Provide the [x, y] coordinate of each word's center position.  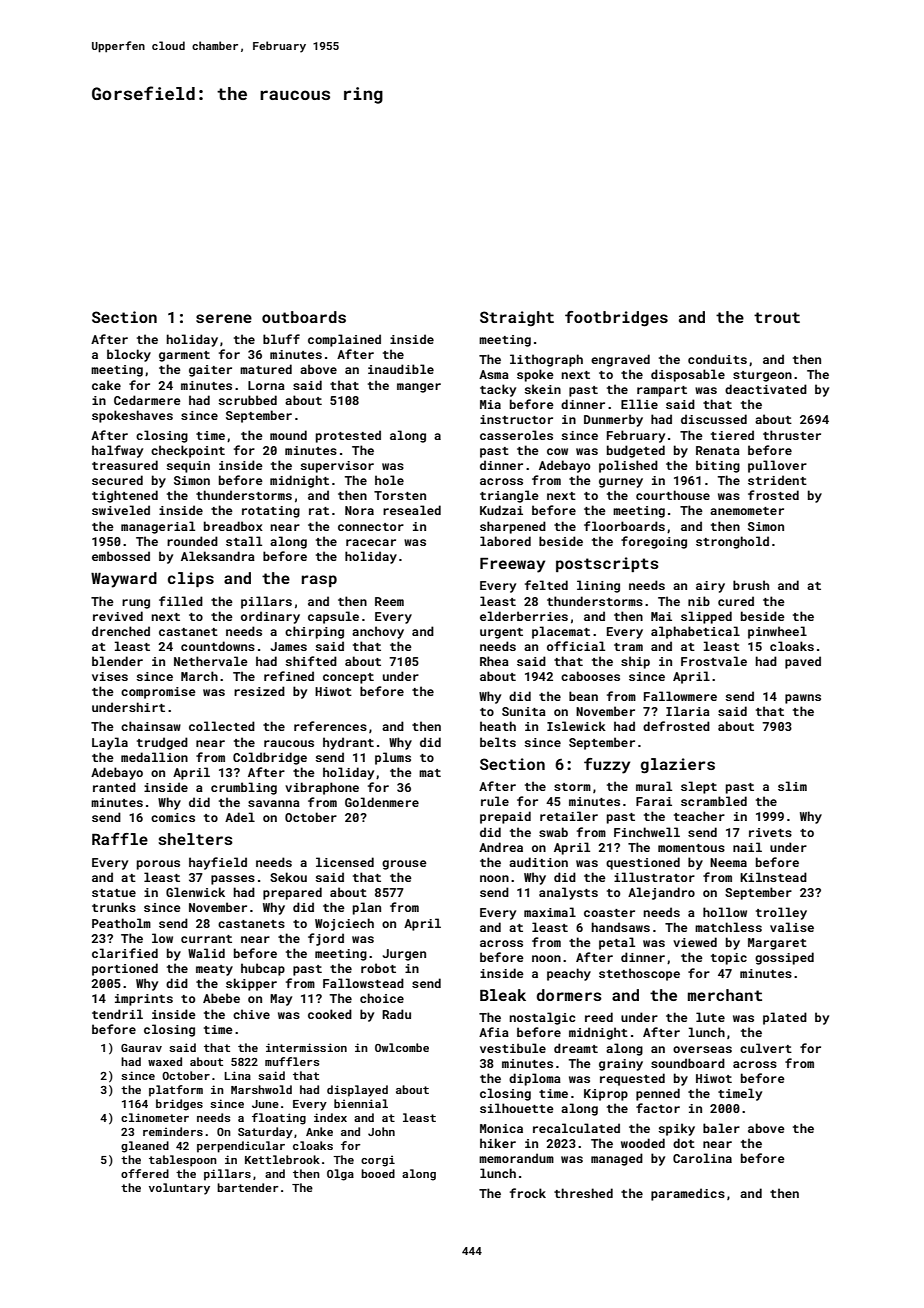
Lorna [266, 385]
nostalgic [542, 1018]
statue [114, 893]
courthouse [673, 495]
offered [145, 1173]
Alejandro [661, 893]
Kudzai [501, 510]
